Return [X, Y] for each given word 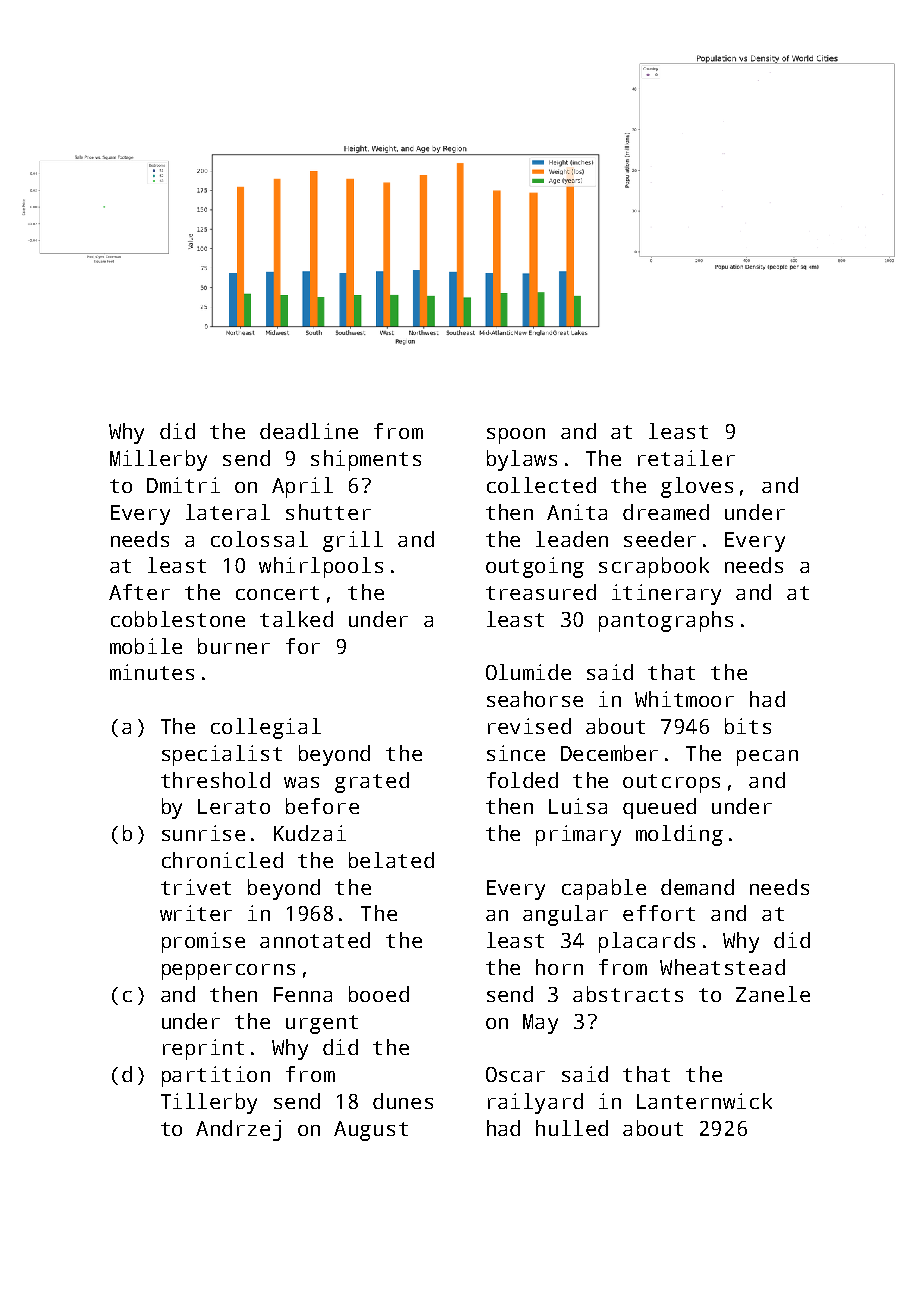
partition [216, 1076]
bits [748, 726]
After [139, 592]
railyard [535, 1103]
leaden [572, 539]
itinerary [666, 594]
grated [372, 782]
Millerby [158, 460]
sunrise [203, 833]
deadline [309, 431]
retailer [686, 458]
